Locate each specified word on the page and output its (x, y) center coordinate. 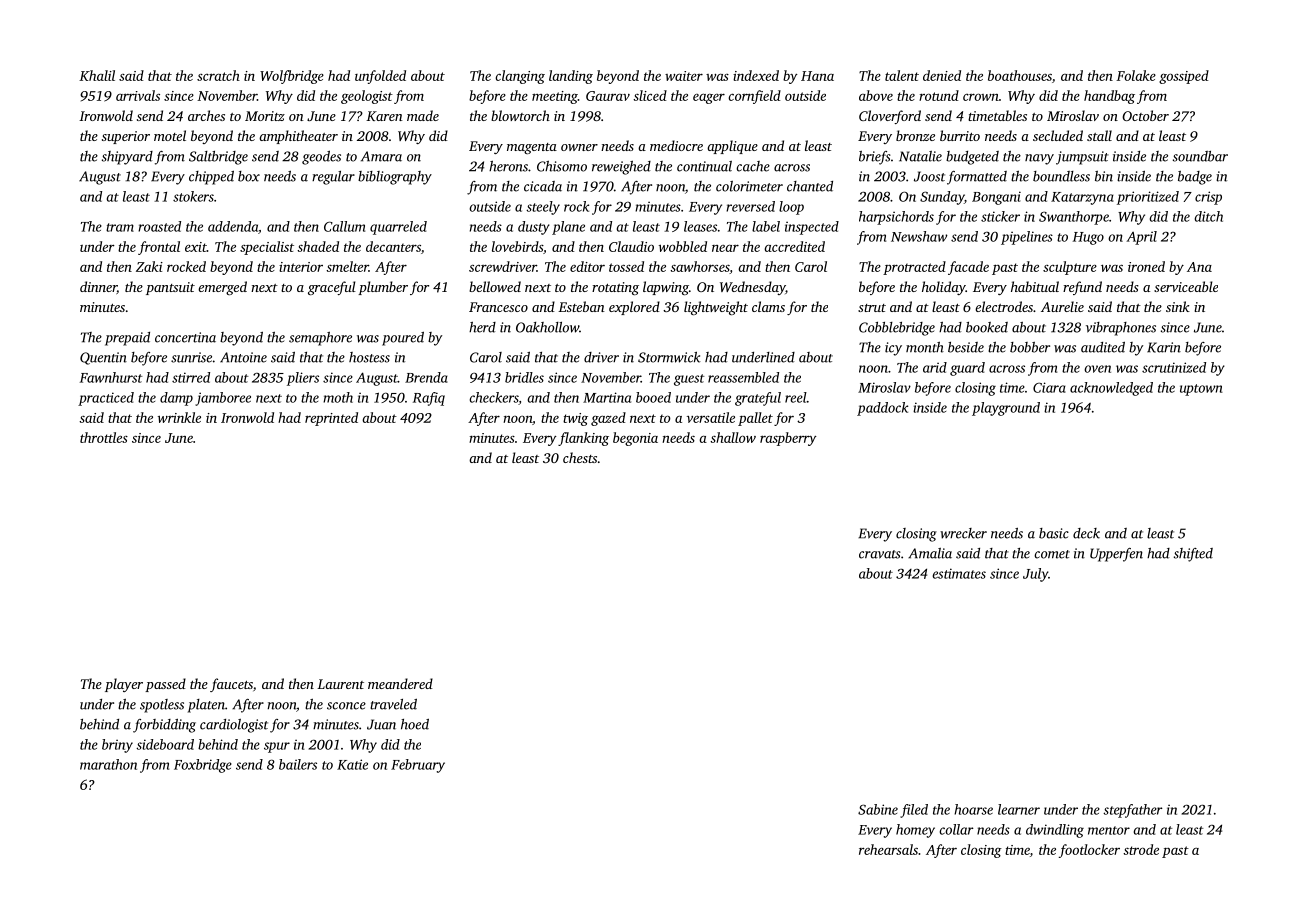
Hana (817, 76)
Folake (1136, 75)
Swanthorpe (1074, 218)
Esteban (581, 306)
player (124, 685)
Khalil (97, 75)
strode (1141, 849)
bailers (298, 764)
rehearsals (888, 849)
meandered (400, 683)
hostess (369, 357)
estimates (959, 573)
